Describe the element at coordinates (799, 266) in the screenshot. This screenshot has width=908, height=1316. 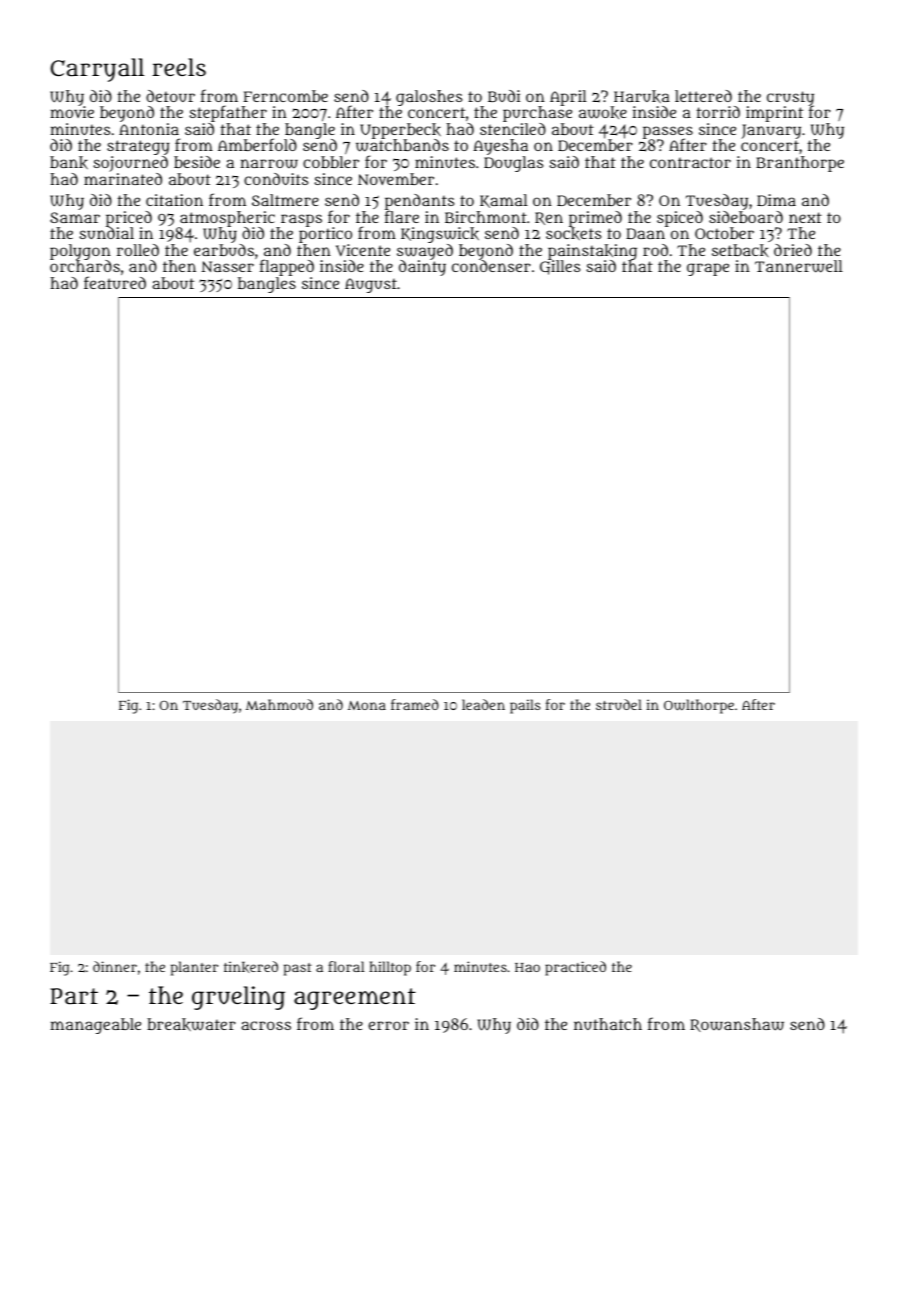
I see `Tannerwell` at that location.
